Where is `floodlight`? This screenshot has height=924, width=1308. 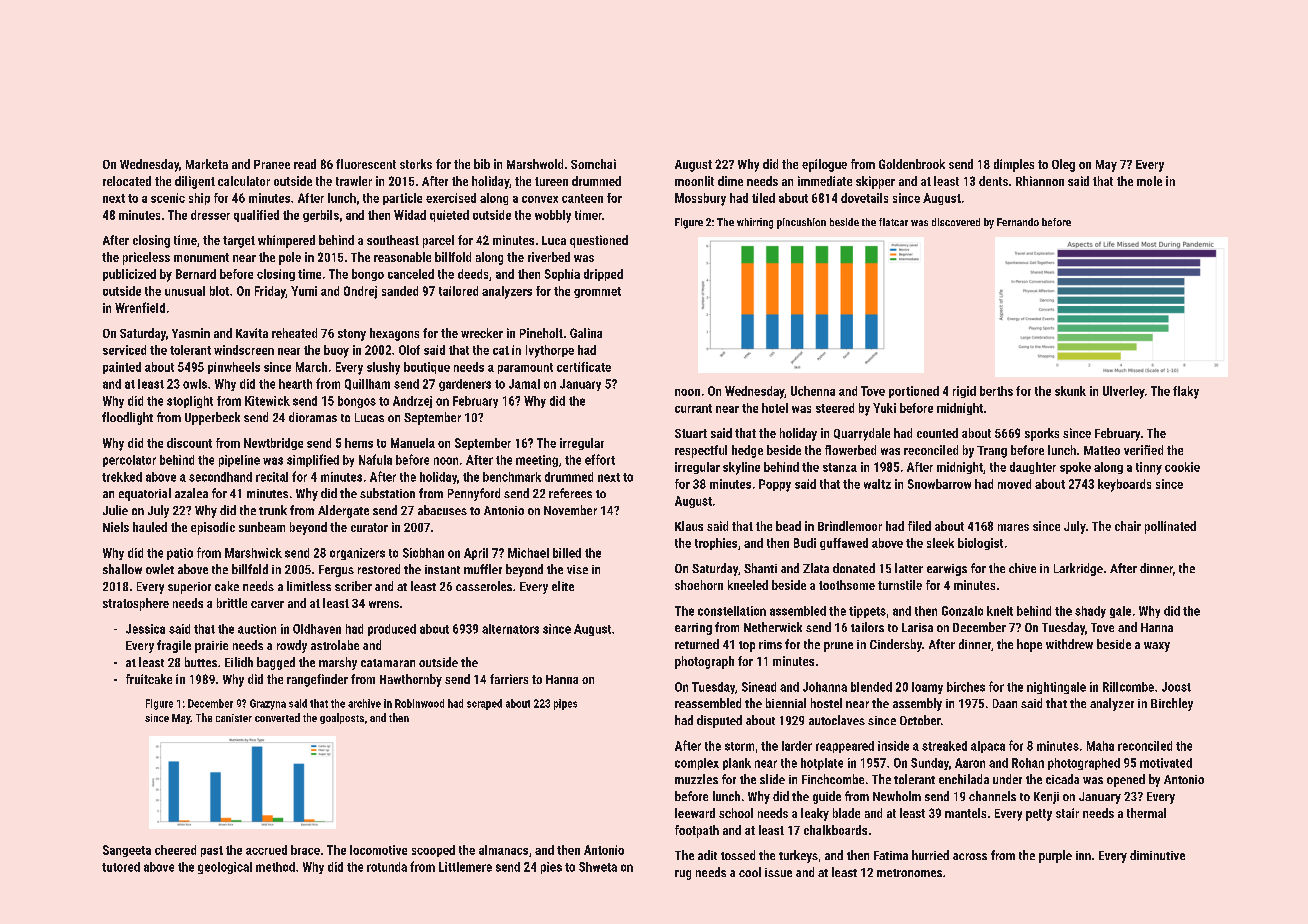
floodlight is located at coordinates (127, 418).
